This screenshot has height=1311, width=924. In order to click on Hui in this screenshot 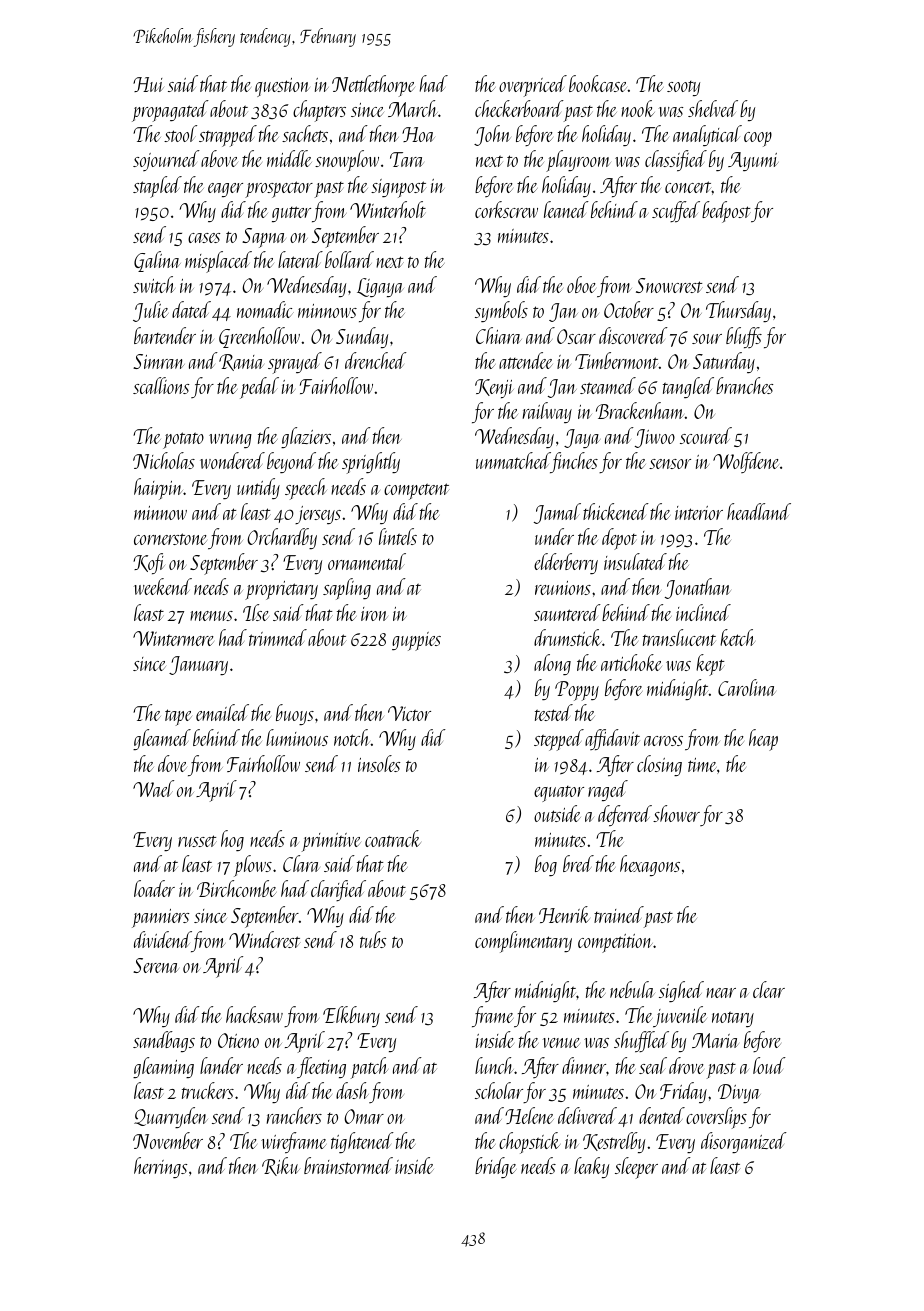, I will do `click(148, 84)`.
